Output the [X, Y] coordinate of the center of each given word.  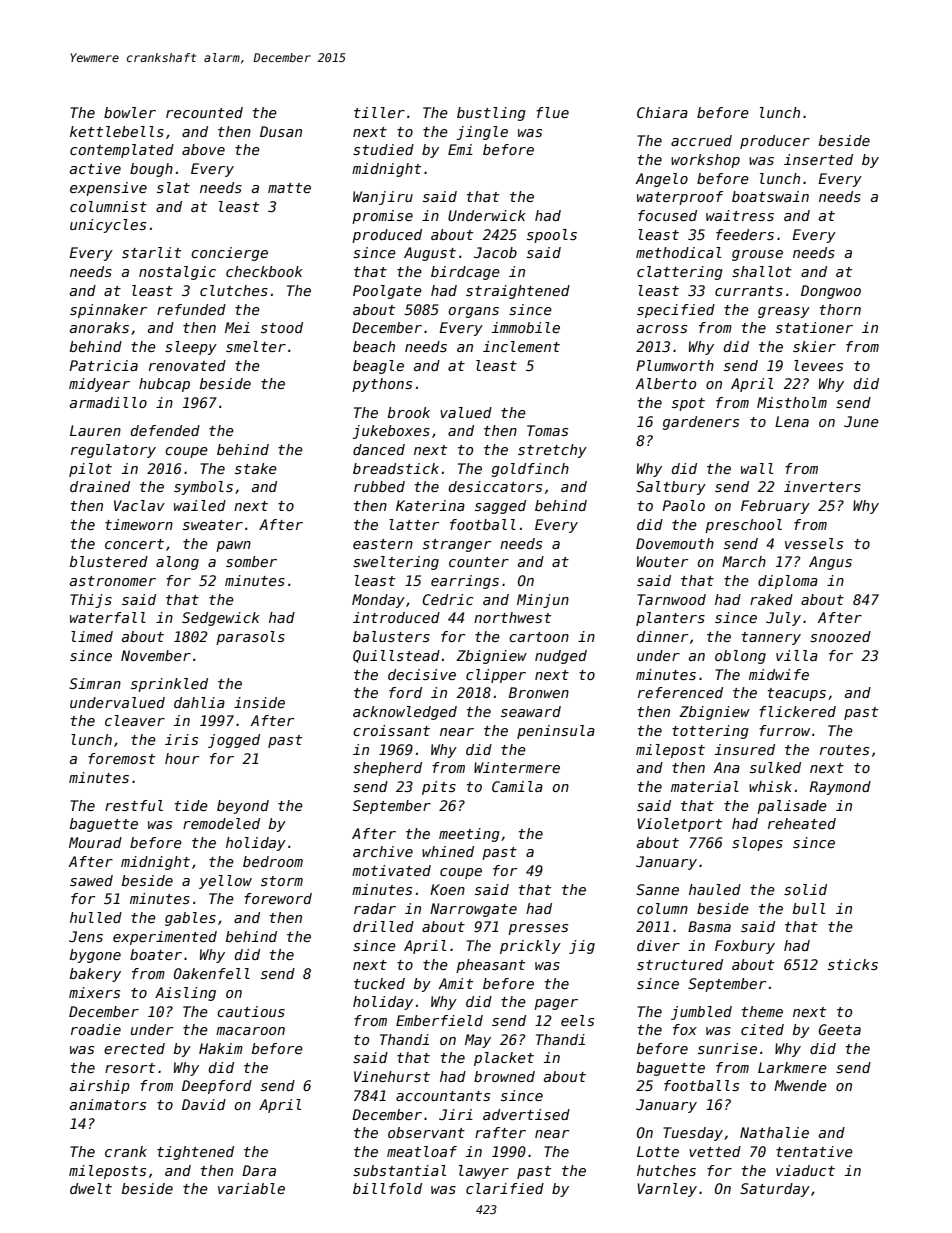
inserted [818, 159]
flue [552, 112]
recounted [204, 112]
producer [775, 142]
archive [383, 851]
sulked [775, 767]
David [204, 1104]
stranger [457, 545]
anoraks [99, 327]
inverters [822, 486]
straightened [518, 292]
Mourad [95, 842]
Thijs [91, 601]
